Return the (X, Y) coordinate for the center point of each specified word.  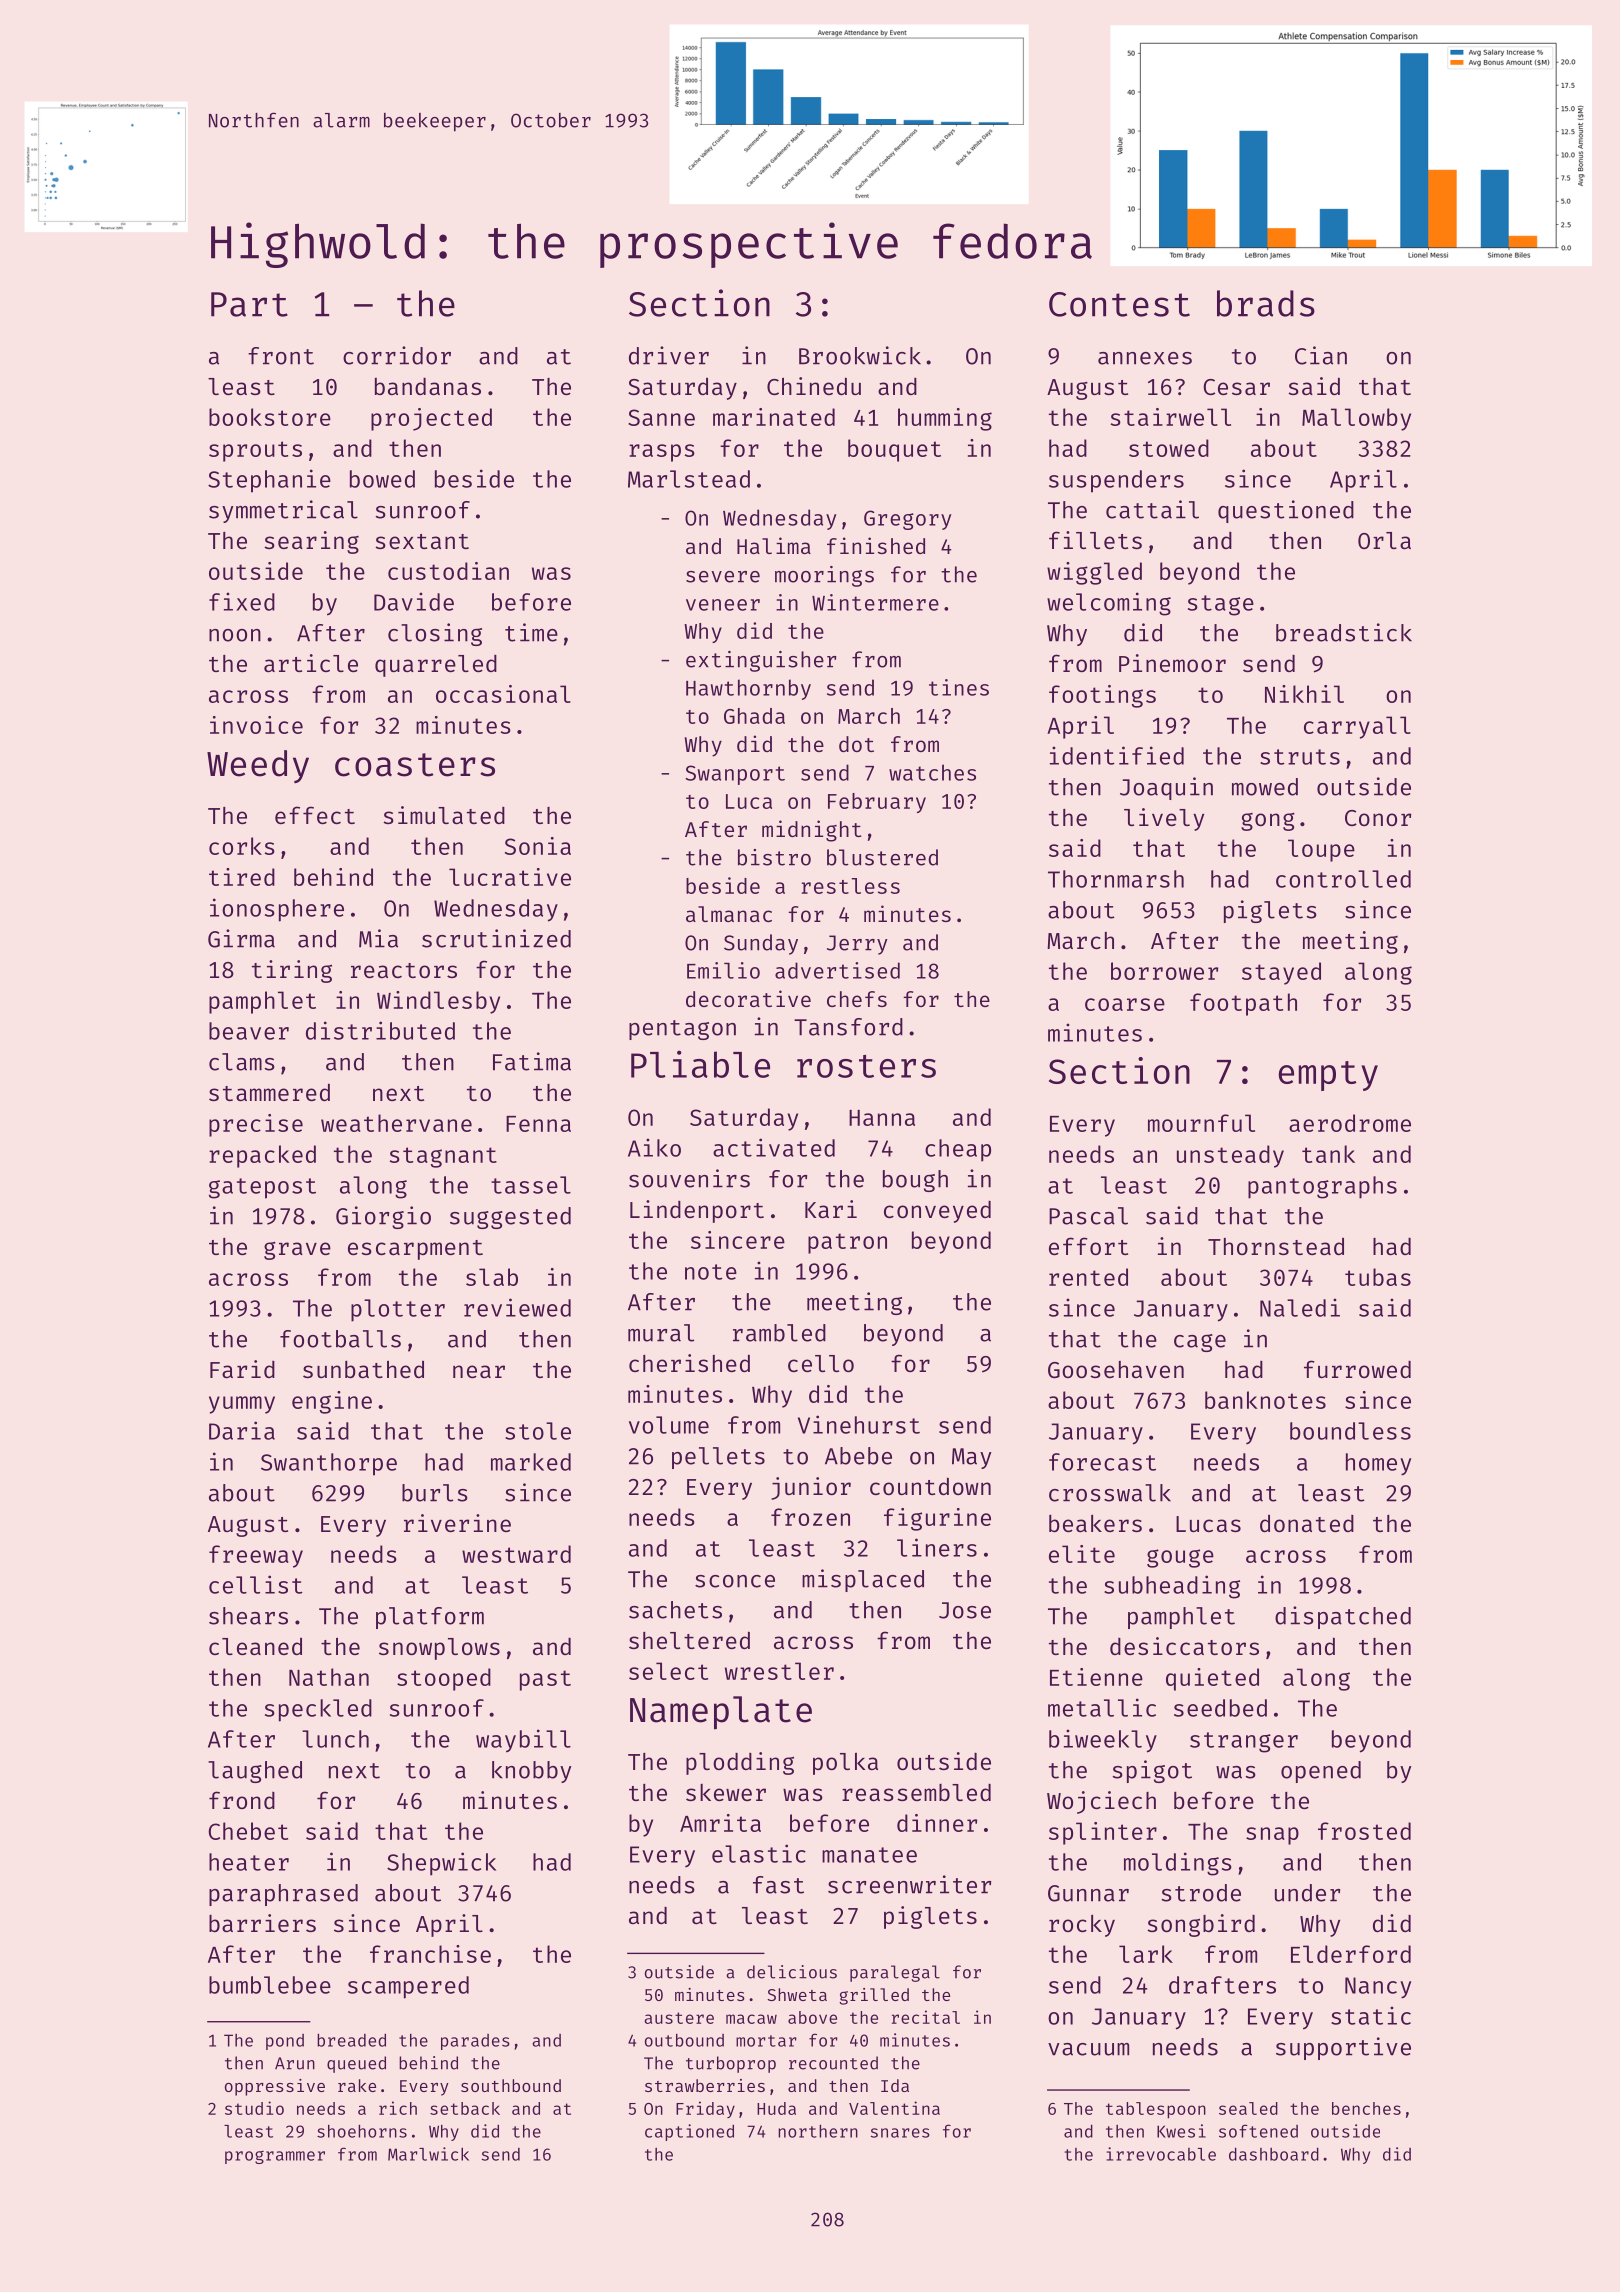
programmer (275, 2157)
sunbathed (363, 1369)
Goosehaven (1116, 1369)
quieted (1212, 1679)
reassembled (916, 1792)
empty (1328, 1076)
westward (516, 1554)
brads (1266, 303)
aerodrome (1350, 1123)
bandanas (428, 386)
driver (669, 355)
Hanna (882, 1118)
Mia (378, 938)
